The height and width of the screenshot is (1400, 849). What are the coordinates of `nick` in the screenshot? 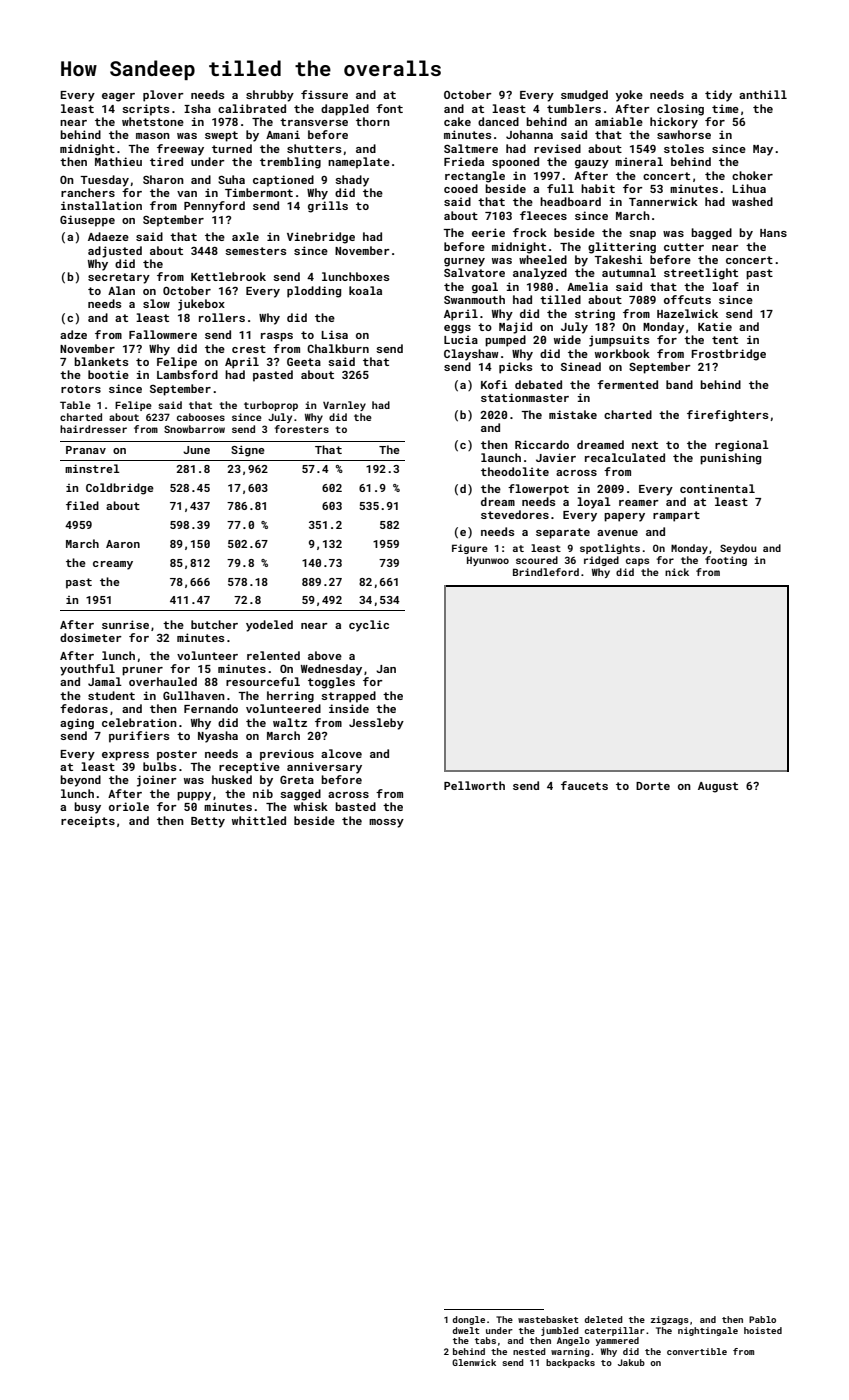 It's located at (677, 572).
